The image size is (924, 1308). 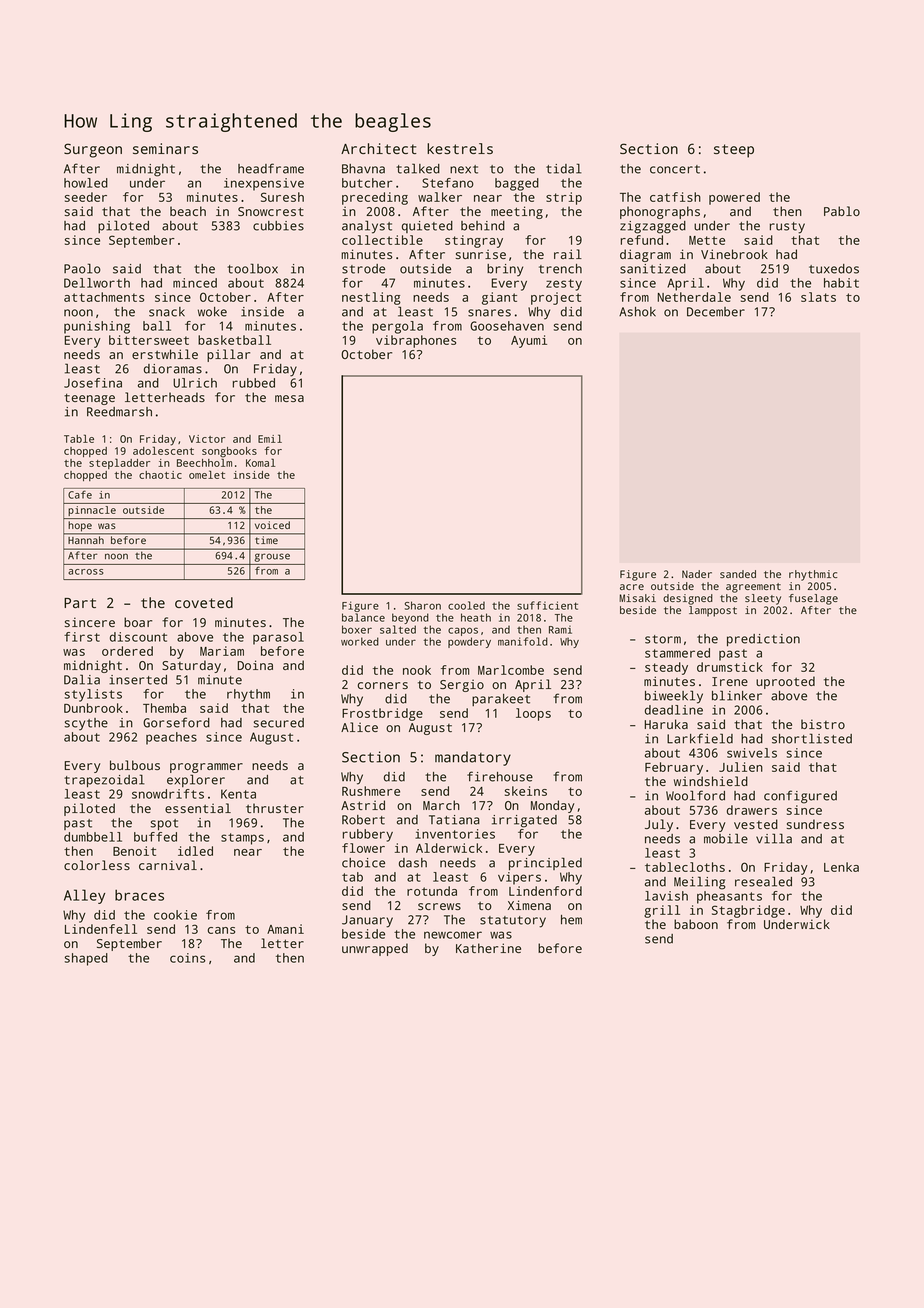 I want to click on sanded, so click(x=738, y=574).
